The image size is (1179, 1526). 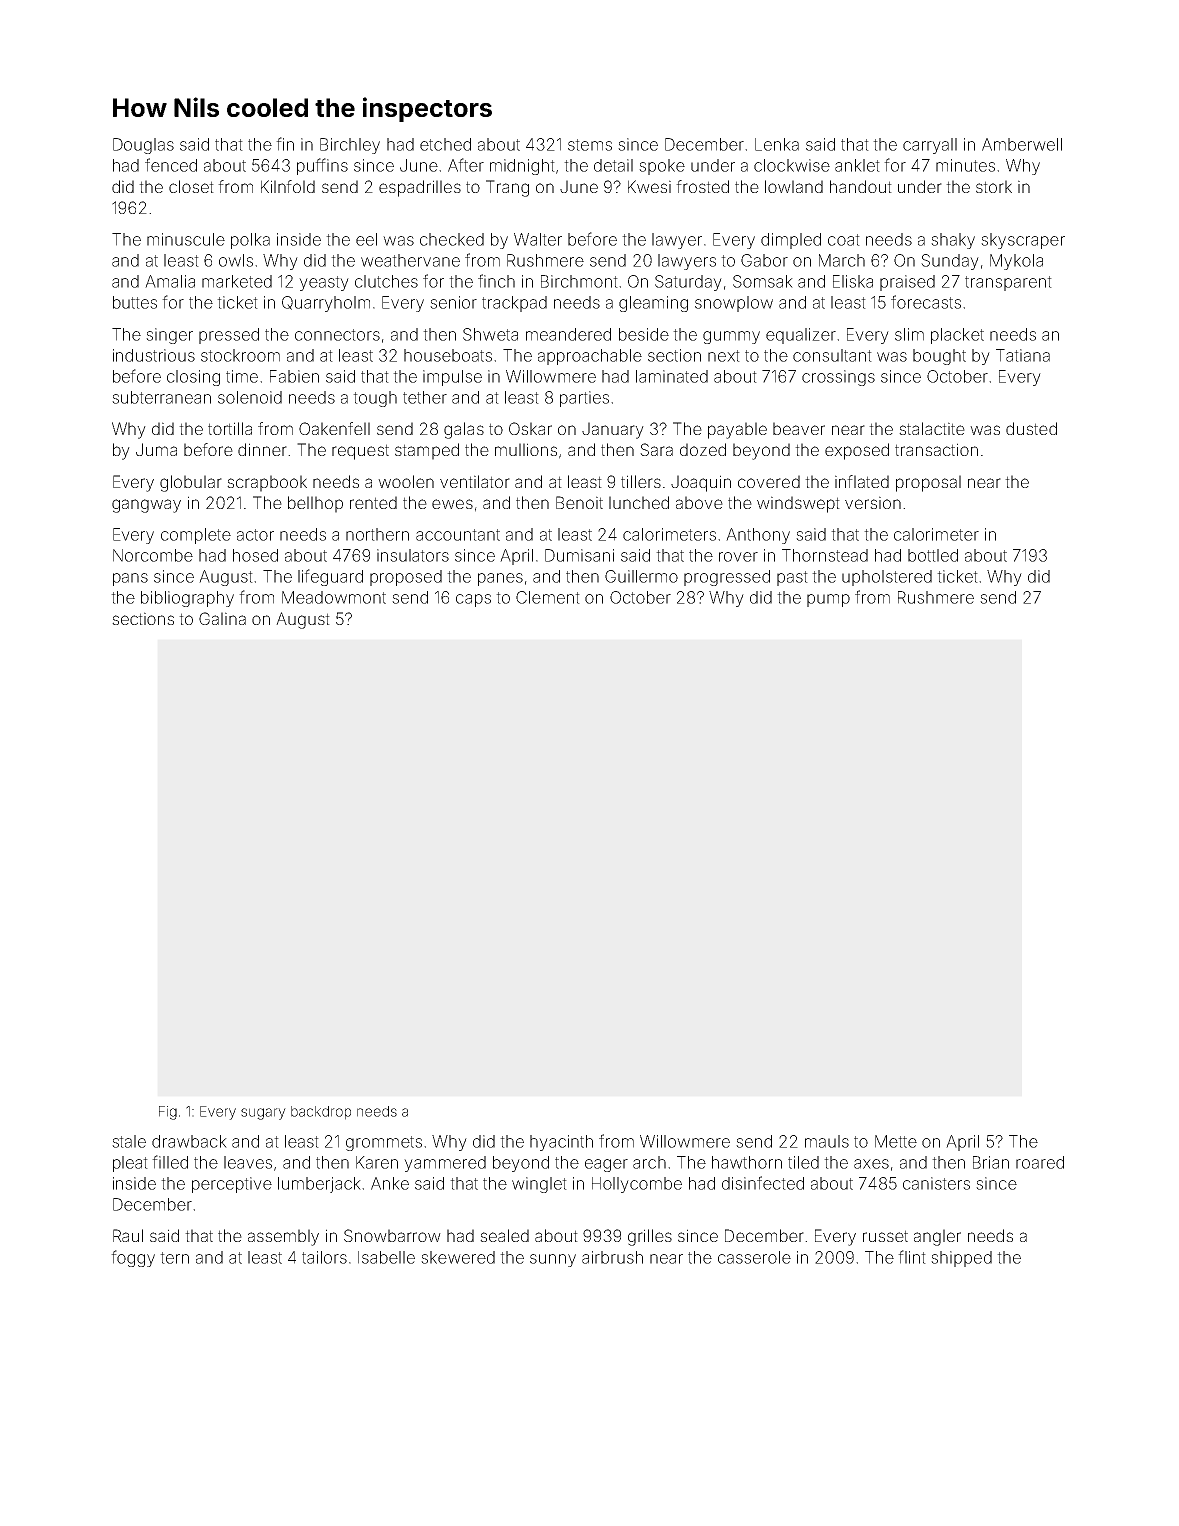 I want to click on panes, so click(x=500, y=579).
